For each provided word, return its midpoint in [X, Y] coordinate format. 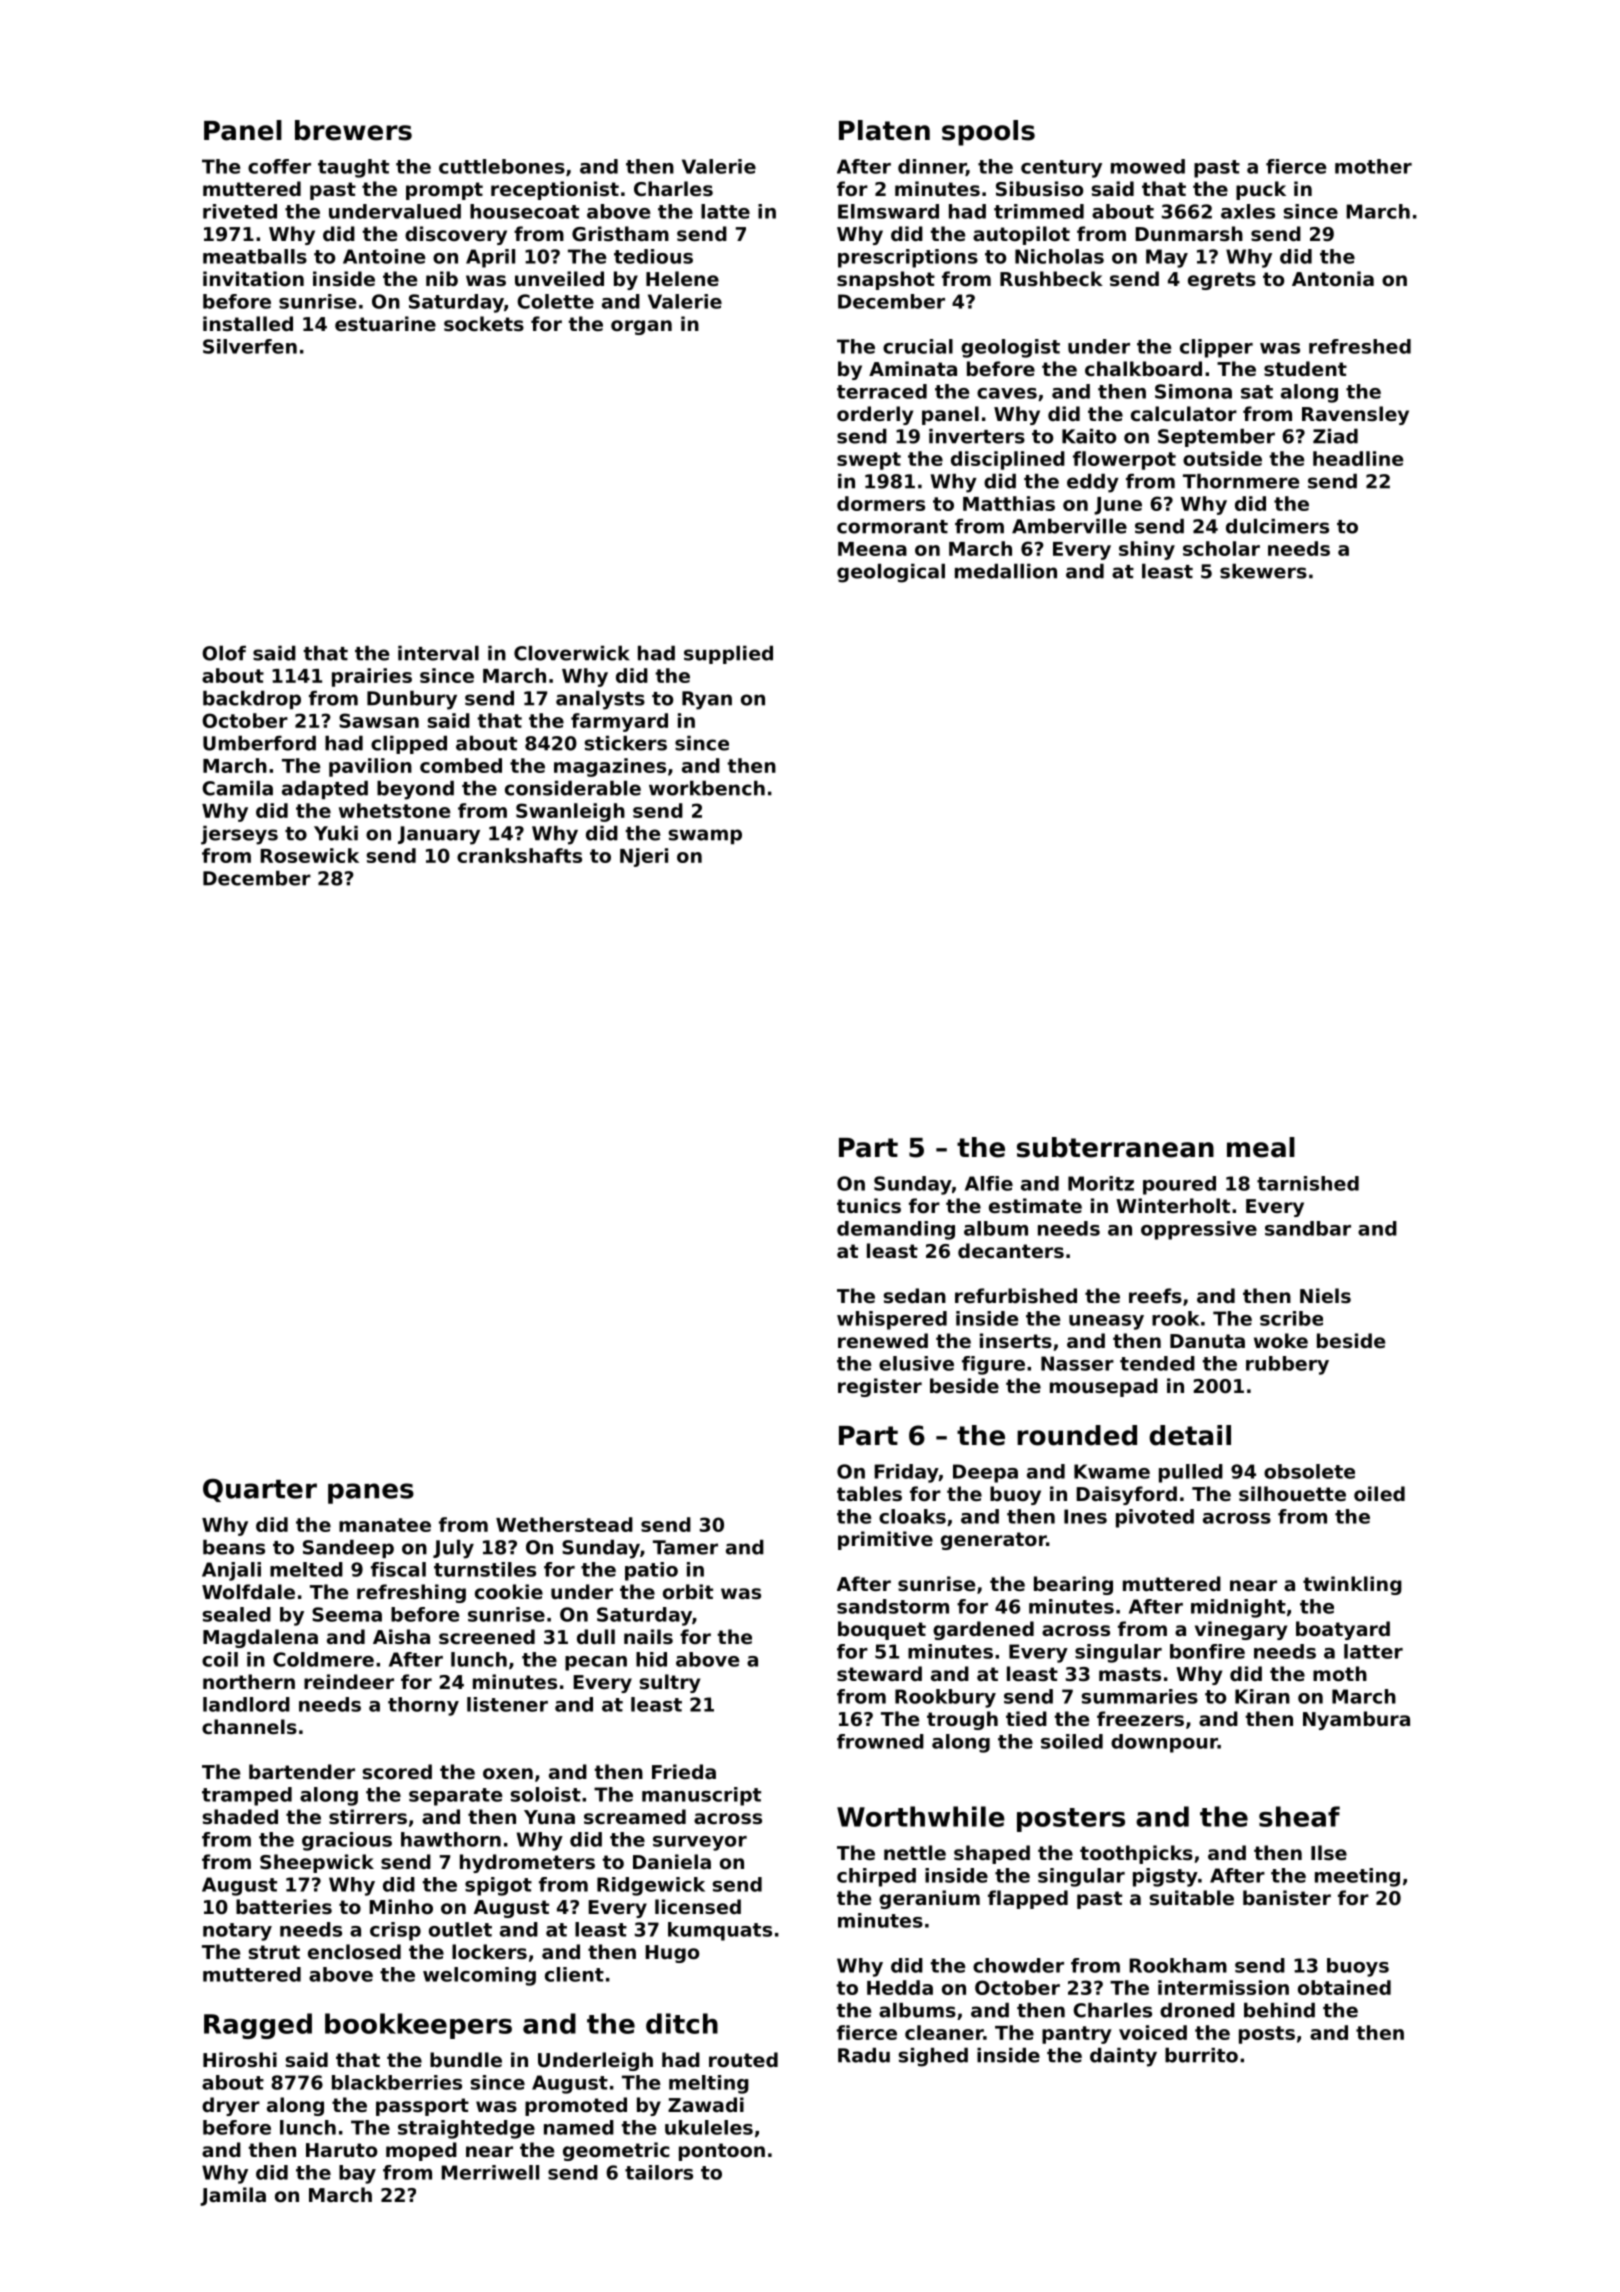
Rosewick [309, 855]
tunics [869, 1205]
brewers [353, 130]
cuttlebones [502, 166]
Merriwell [490, 2172]
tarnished [1308, 1183]
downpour [1164, 1743]
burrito [1201, 2055]
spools [988, 133]
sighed [933, 2057]
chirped [876, 1877]
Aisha [401, 1637]
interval [438, 653]
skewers [1263, 571]
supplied [728, 655]
